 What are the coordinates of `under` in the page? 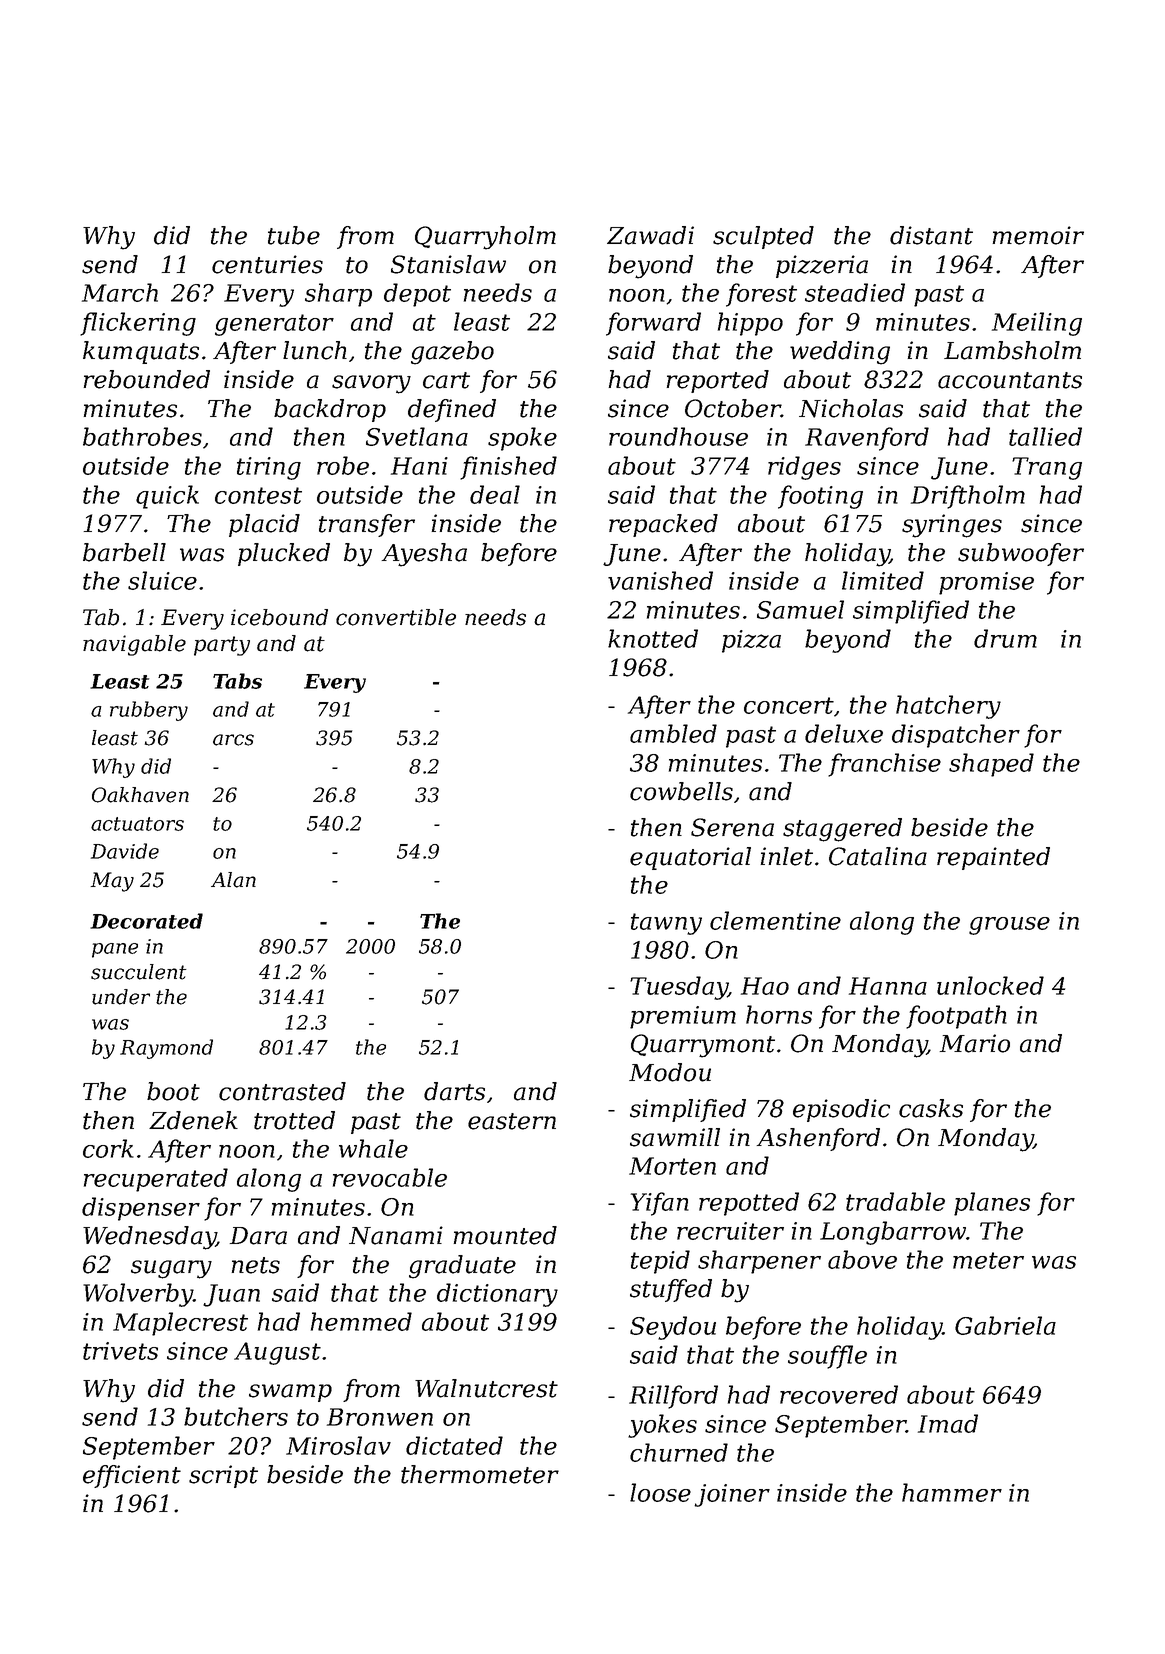 It's located at (121, 997).
